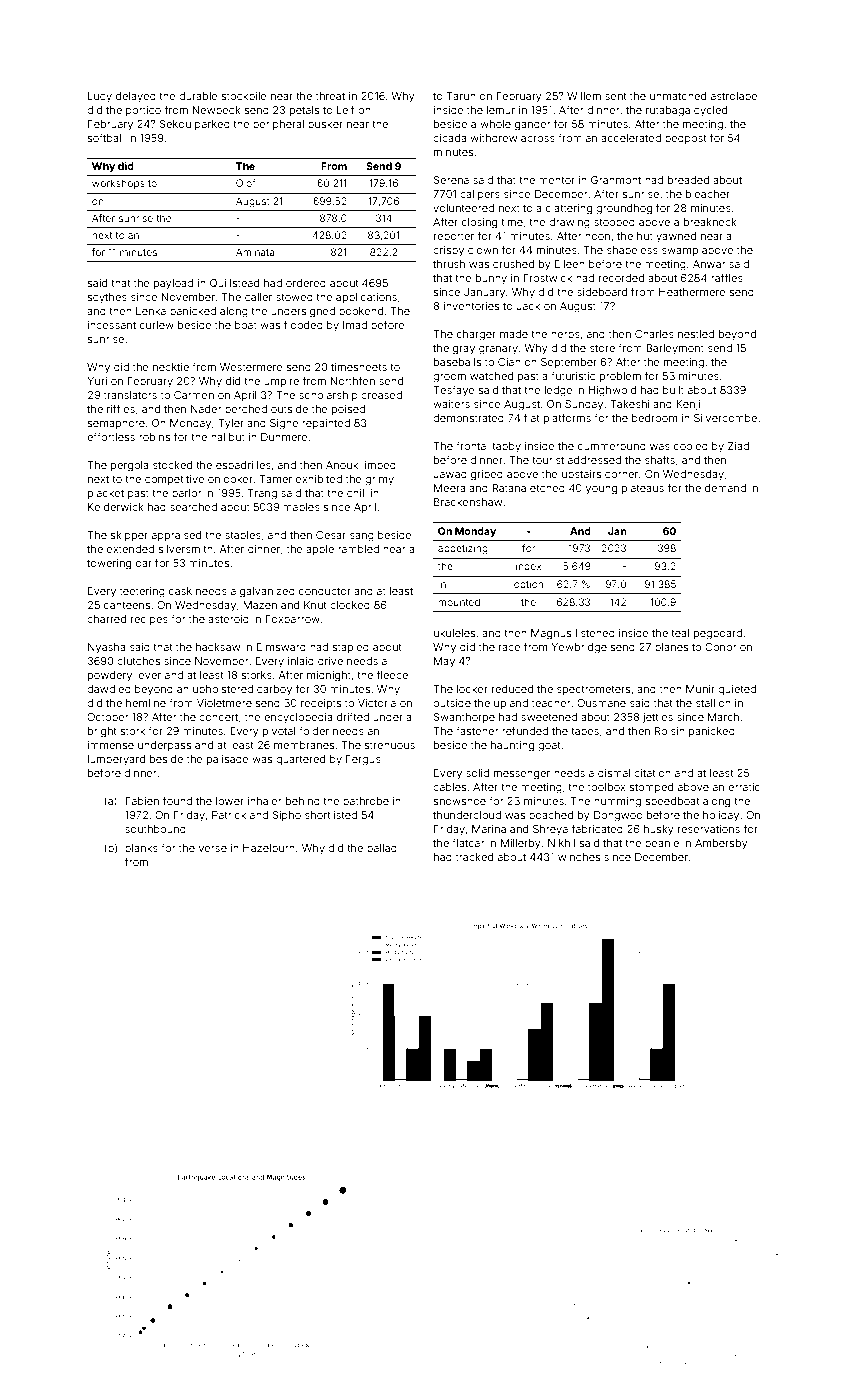  Describe the element at coordinates (325, 124) in the screenshot. I see `busker` at that location.
